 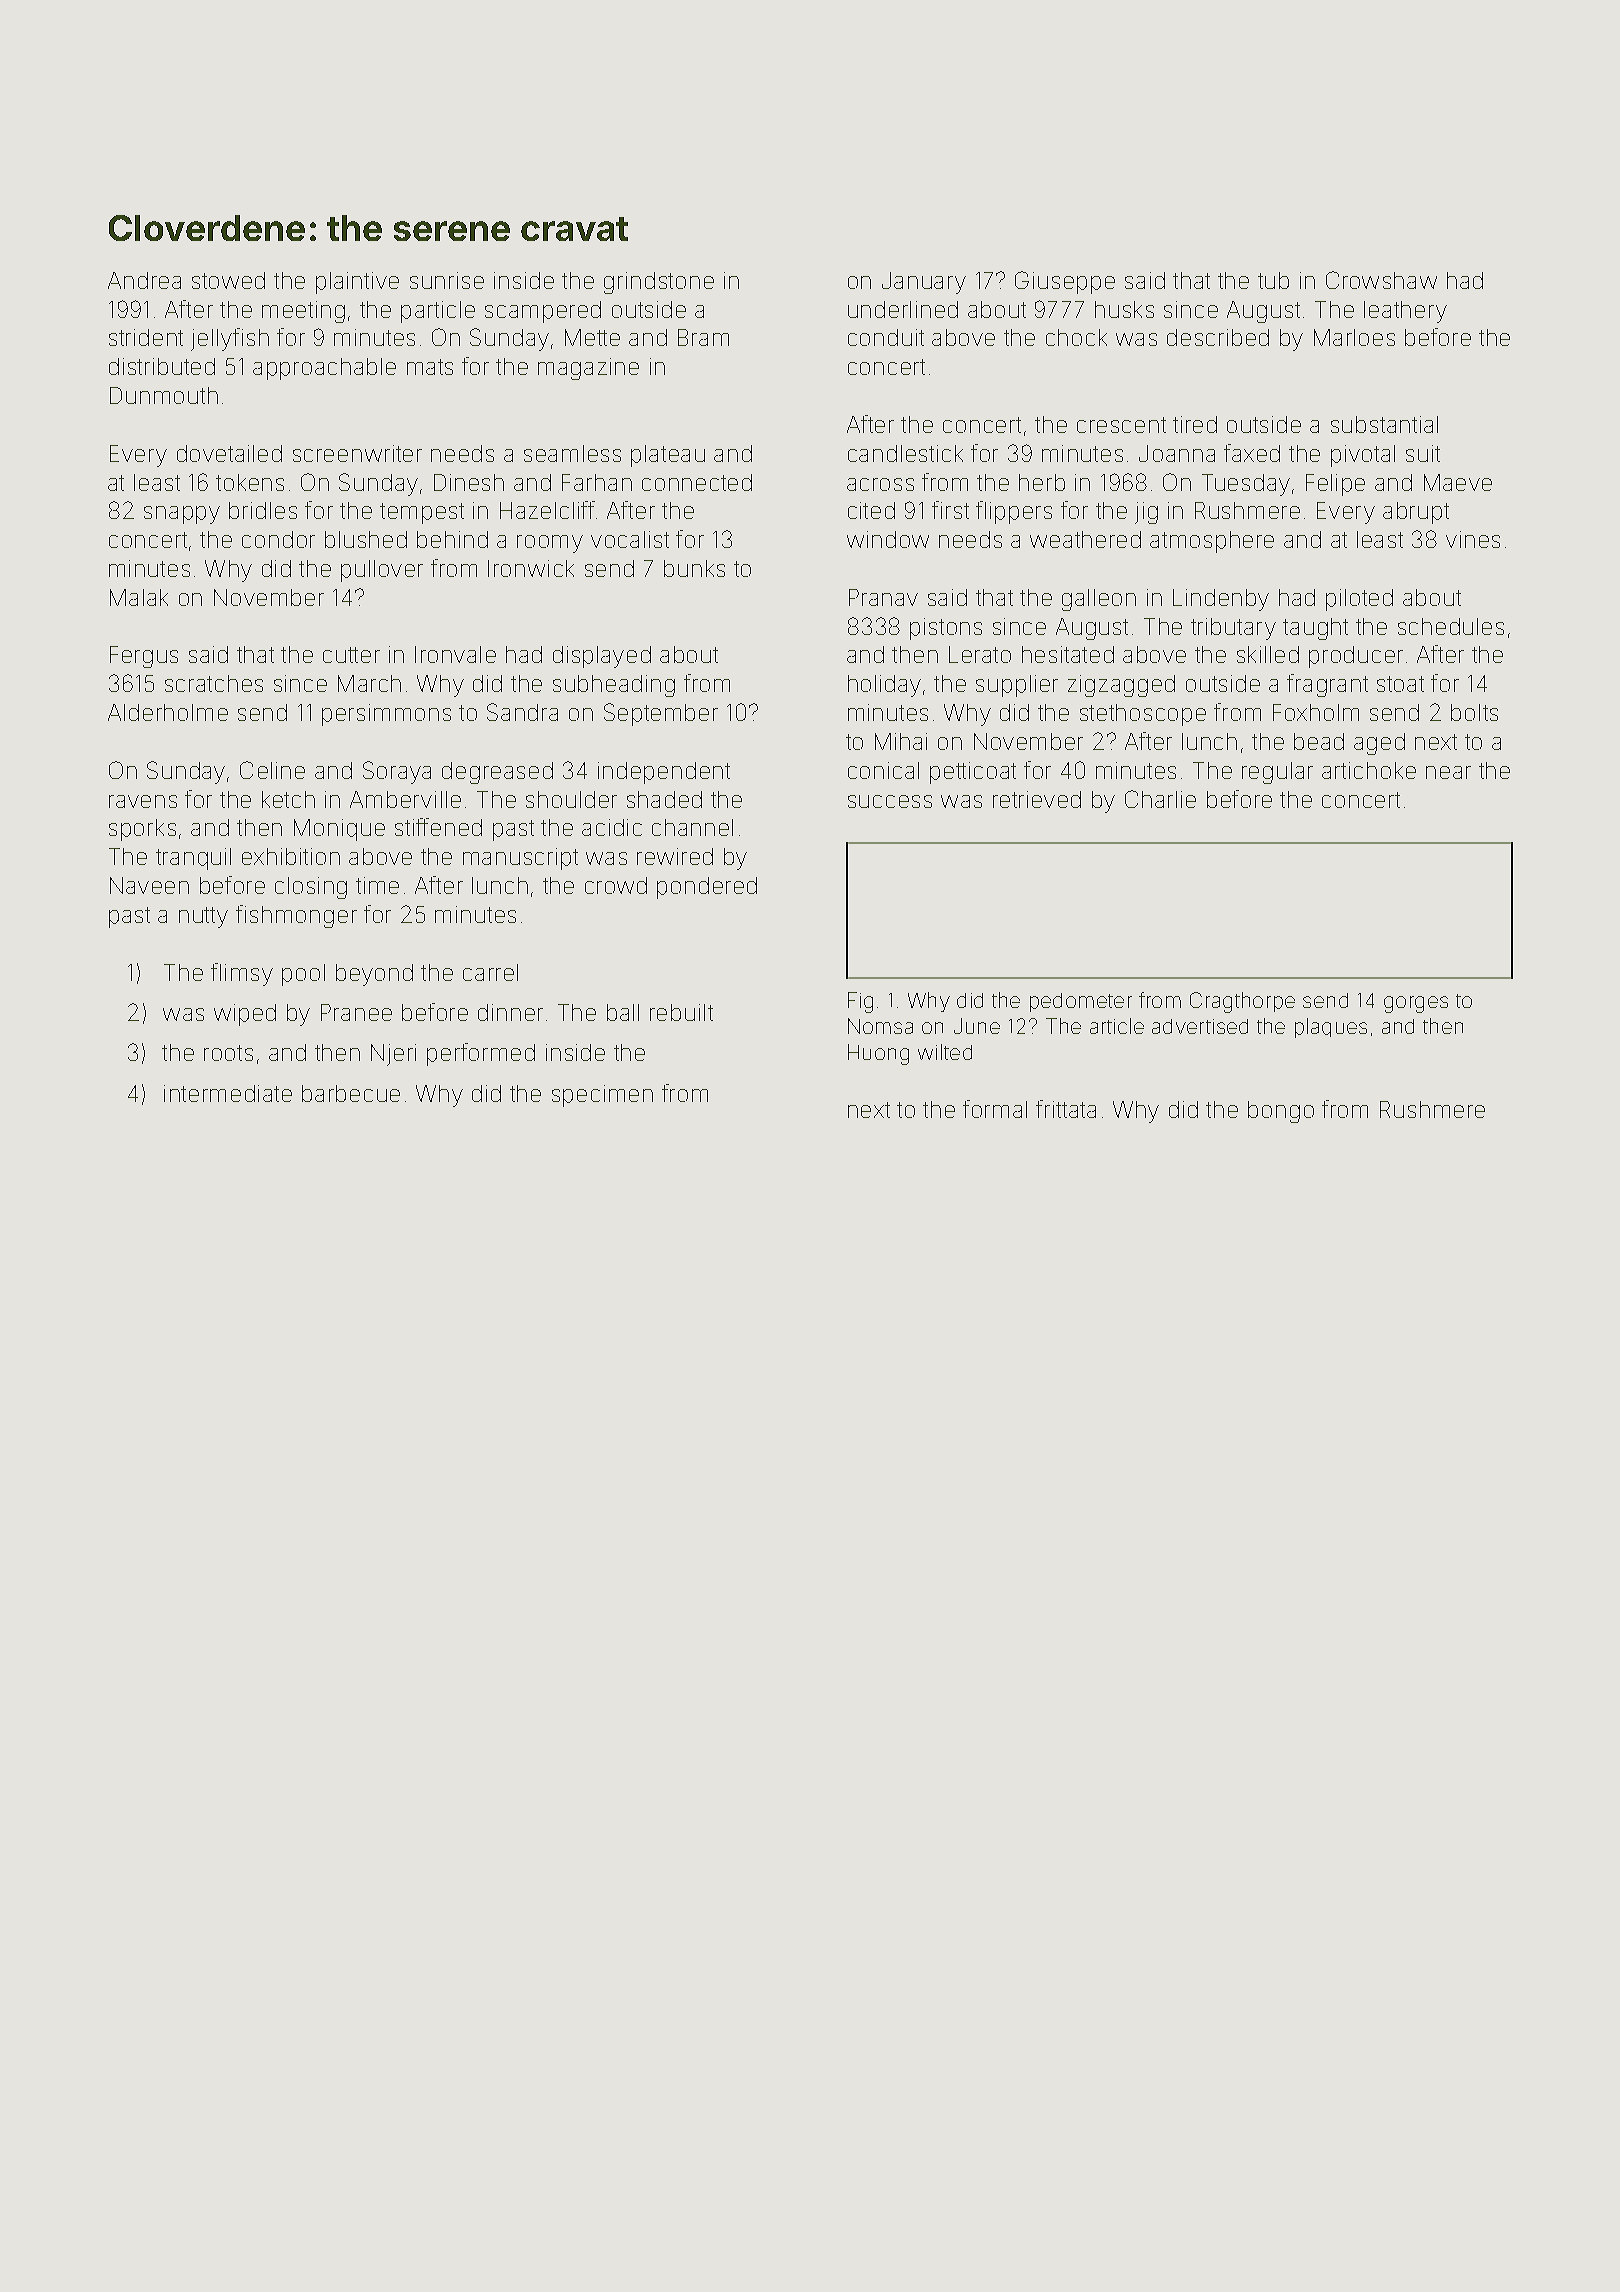 What do you see at coordinates (1076, 337) in the screenshot?
I see `chock` at bounding box center [1076, 337].
